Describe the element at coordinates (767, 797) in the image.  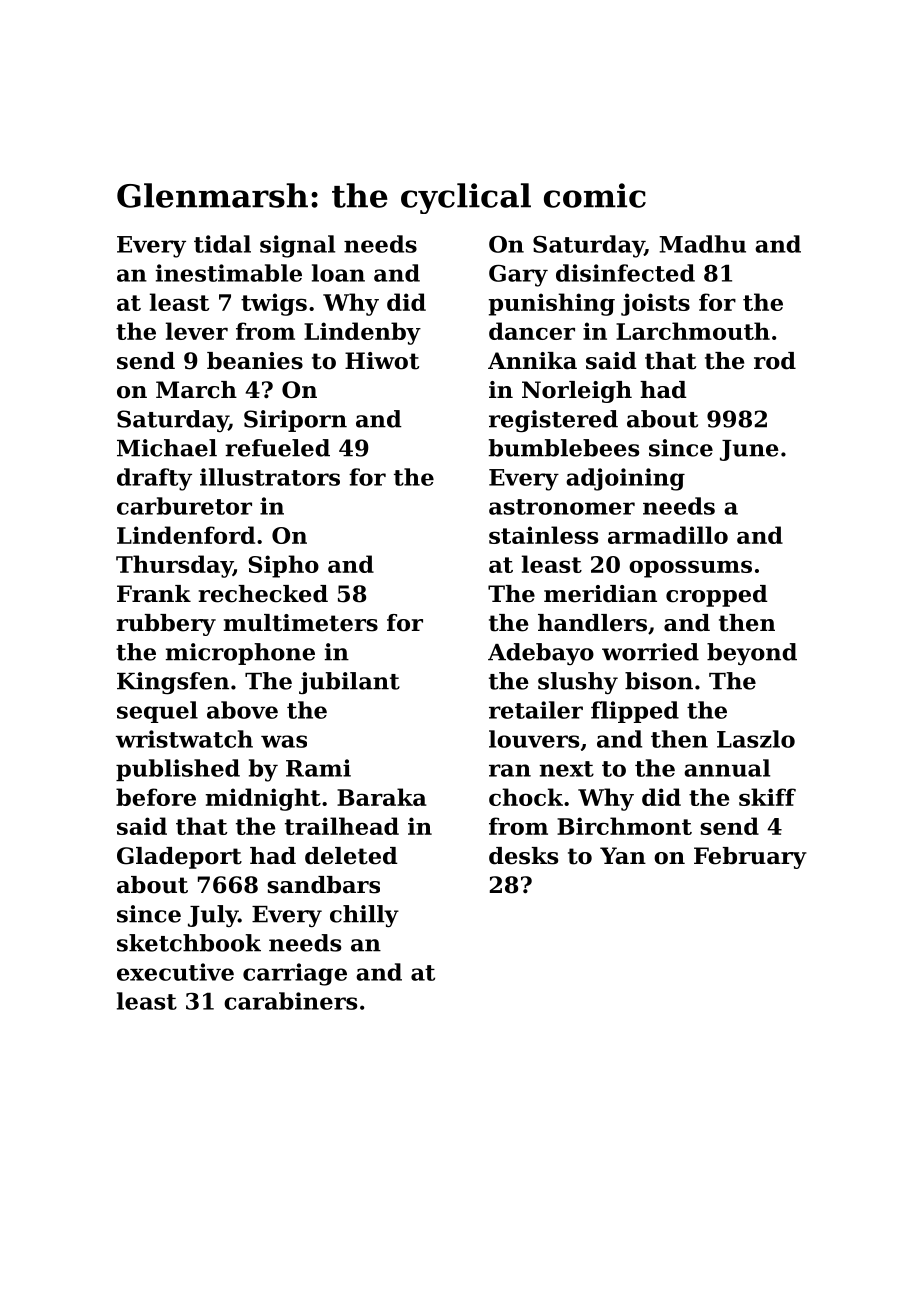
I see `skiff` at that location.
